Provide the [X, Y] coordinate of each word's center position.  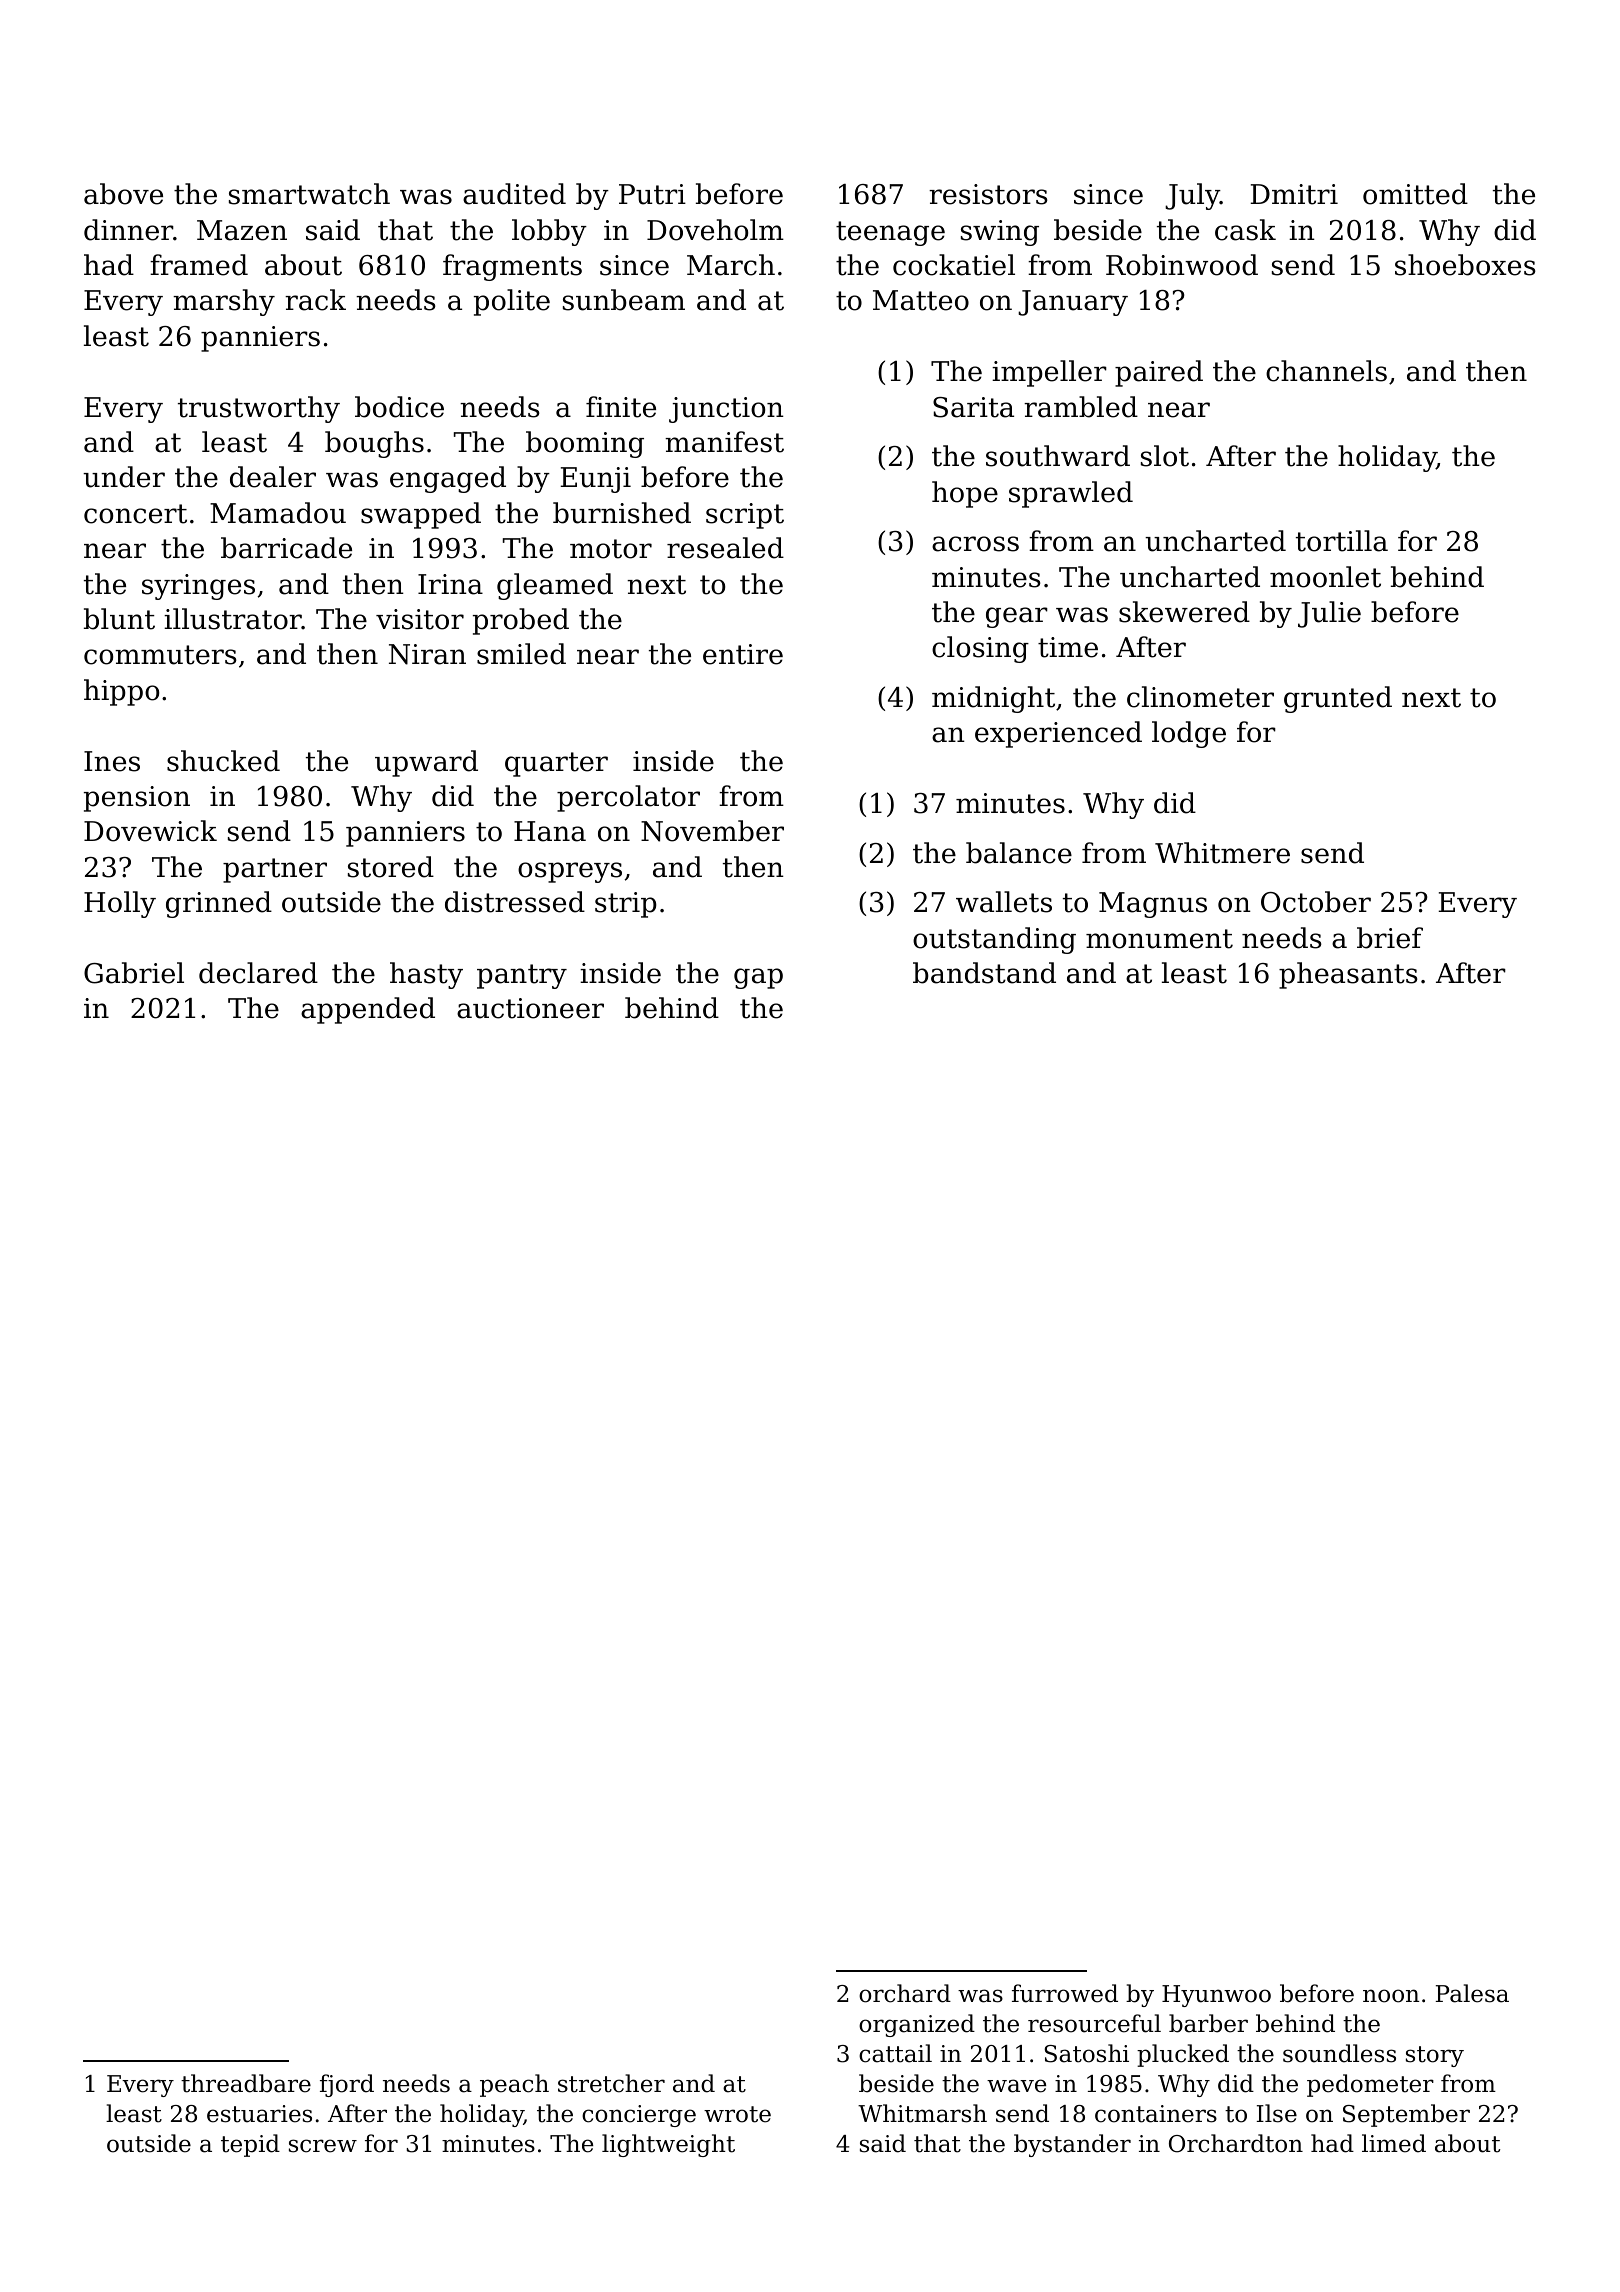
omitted [1415, 194]
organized [917, 2025]
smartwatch [309, 194]
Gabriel [134, 973]
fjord [347, 2085]
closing [980, 649]
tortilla [1342, 541]
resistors [988, 194]
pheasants [1348, 975]
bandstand [984, 973]
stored [391, 867]
